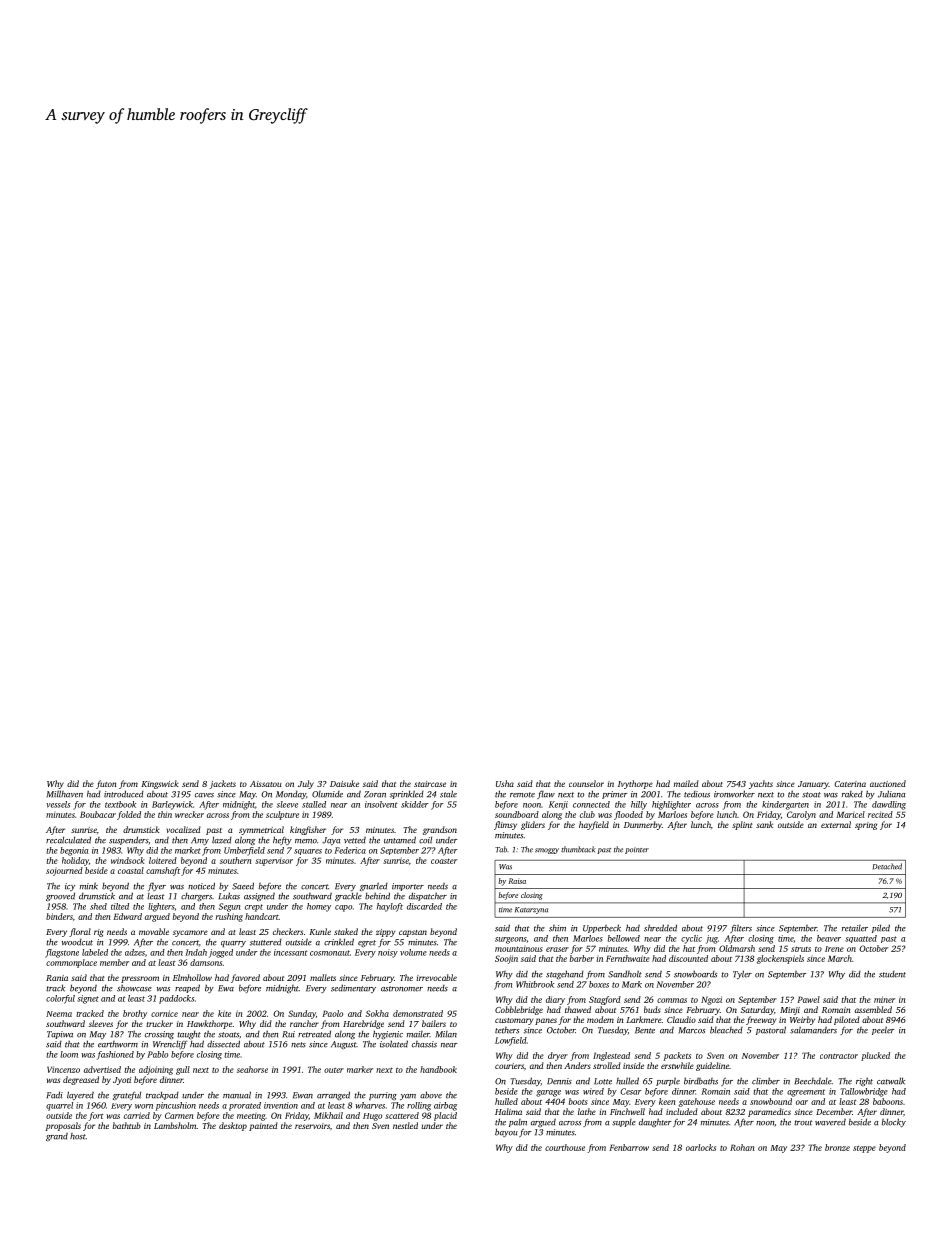  Describe the element at coordinates (866, 826) in the screenshot. I see `spring` at that location.
